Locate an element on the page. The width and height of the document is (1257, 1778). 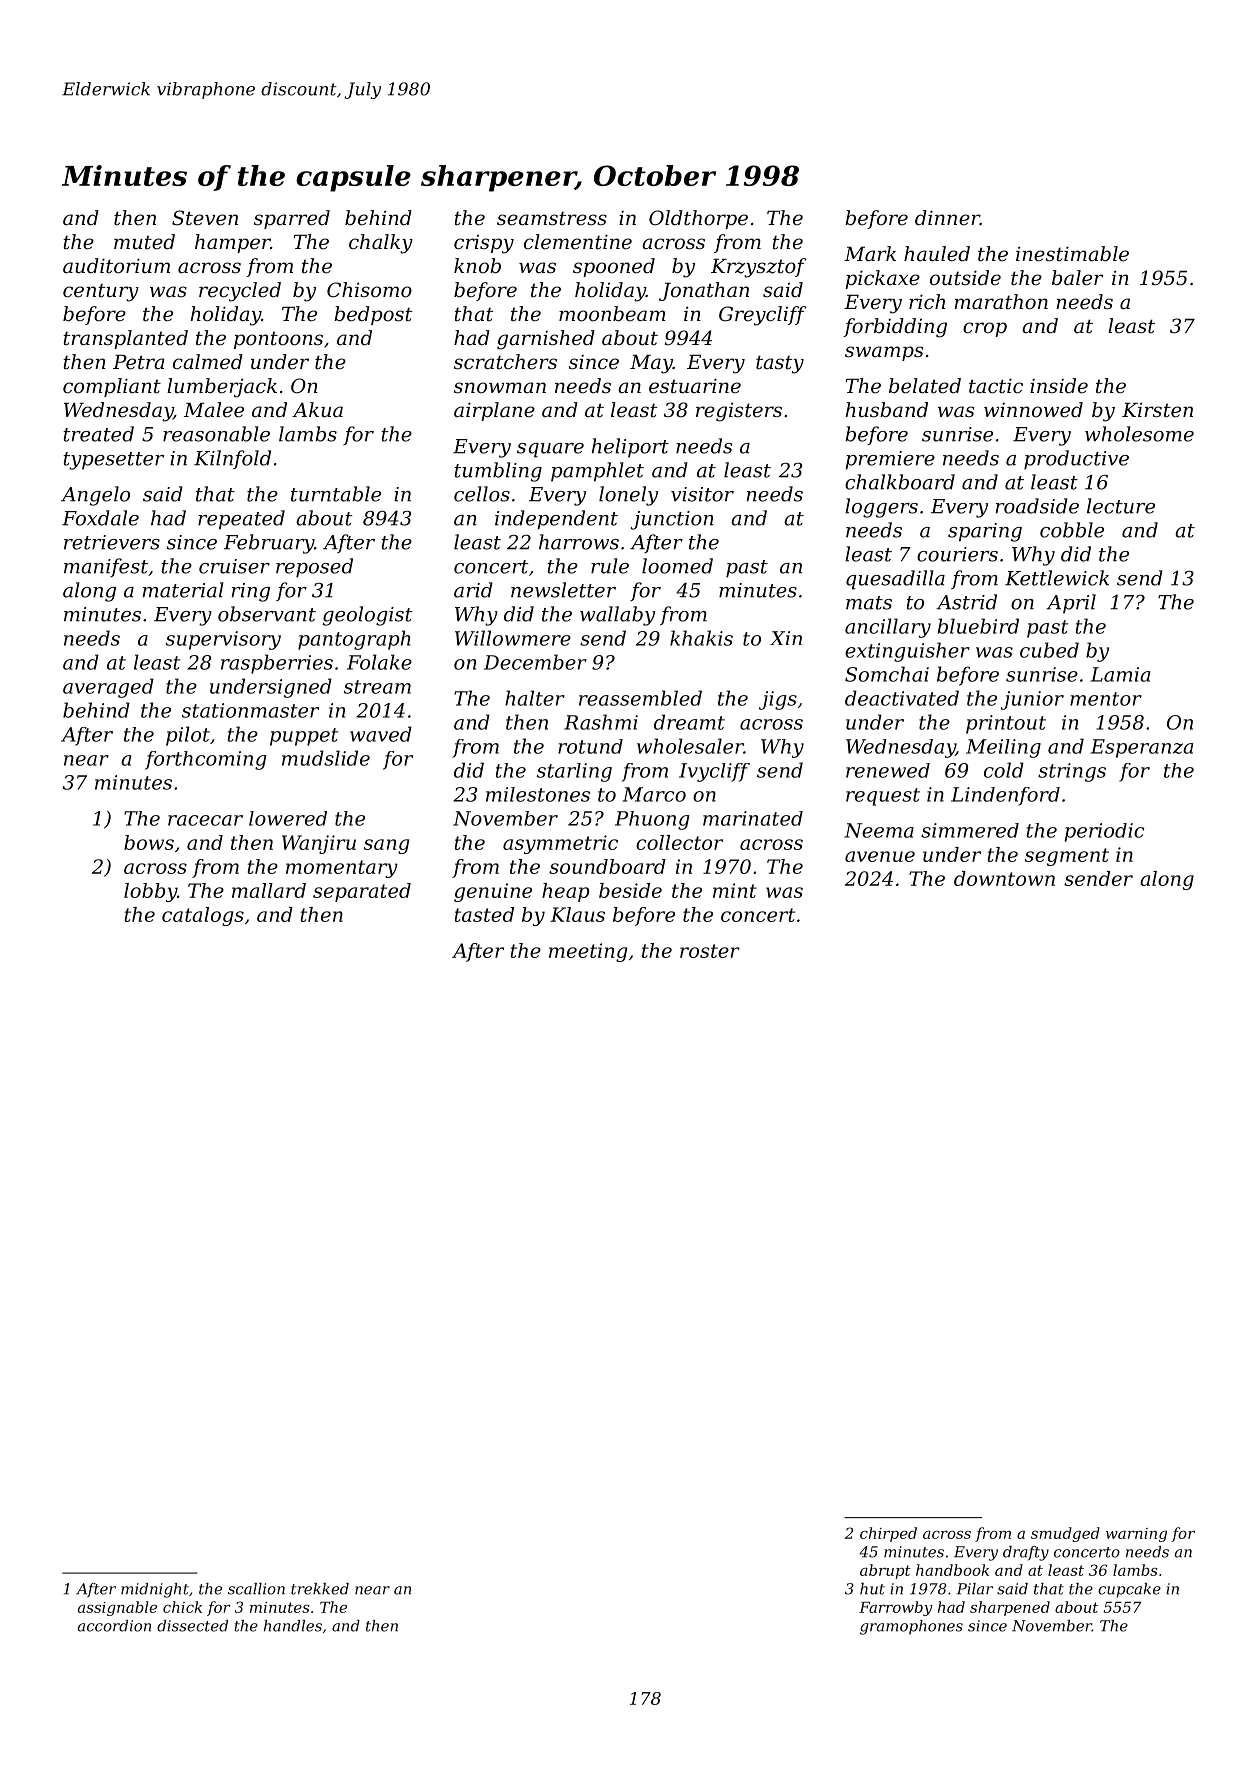
handles is located at coordinates (293, 1626).
